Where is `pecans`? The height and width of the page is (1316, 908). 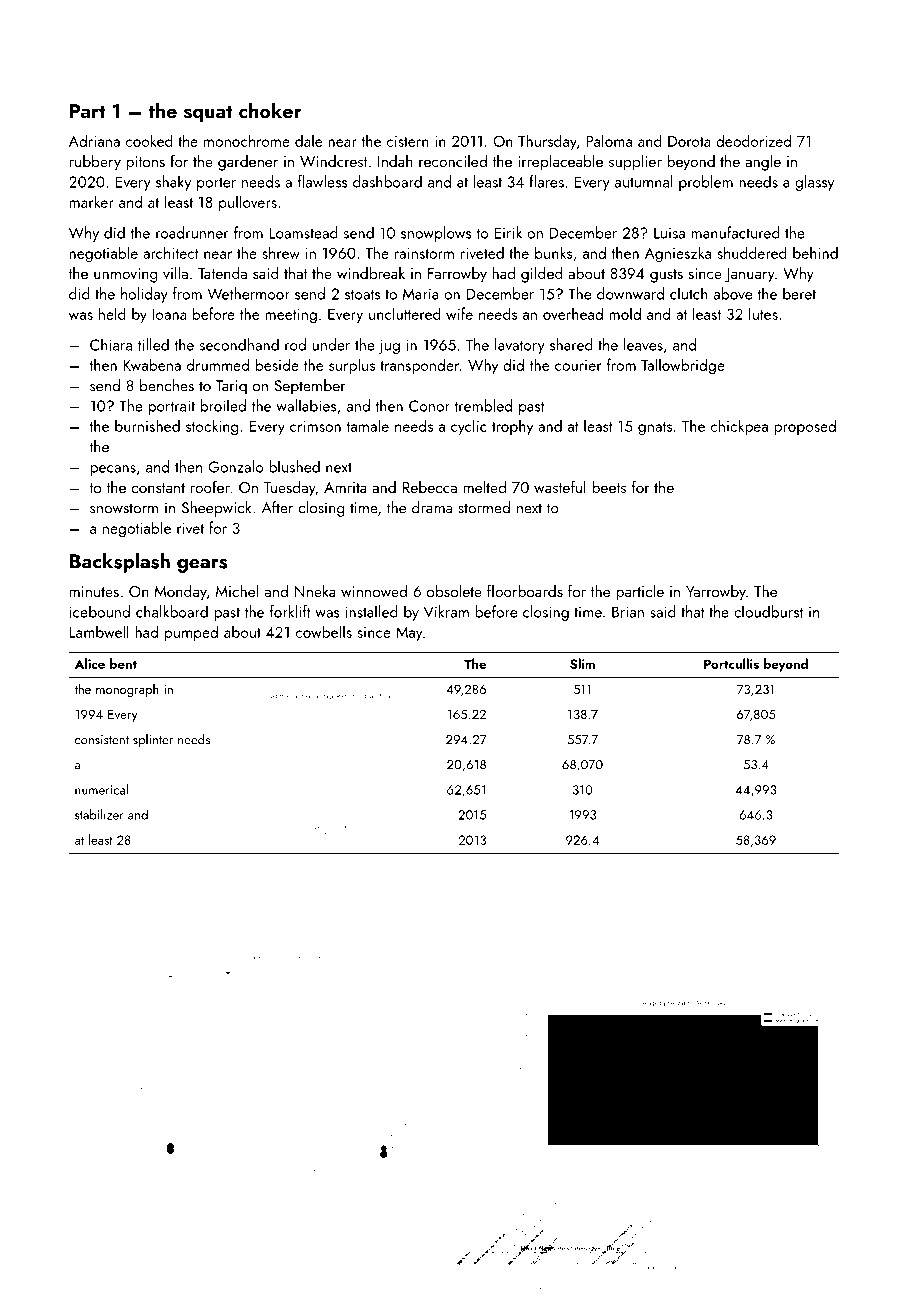
pecans is located at coordinates (113, 470).
